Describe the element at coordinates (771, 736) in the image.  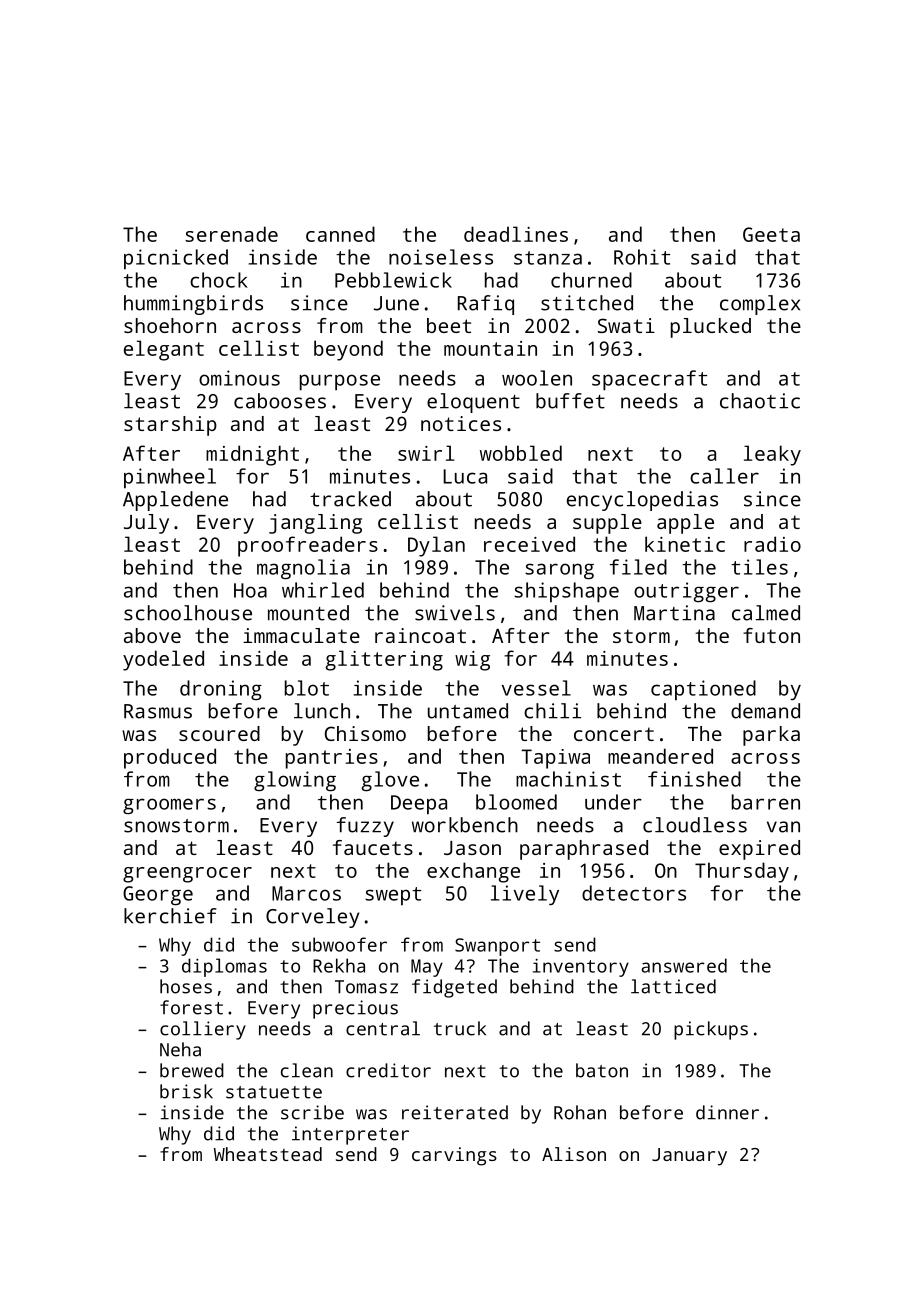
I see `parka` at that location.
